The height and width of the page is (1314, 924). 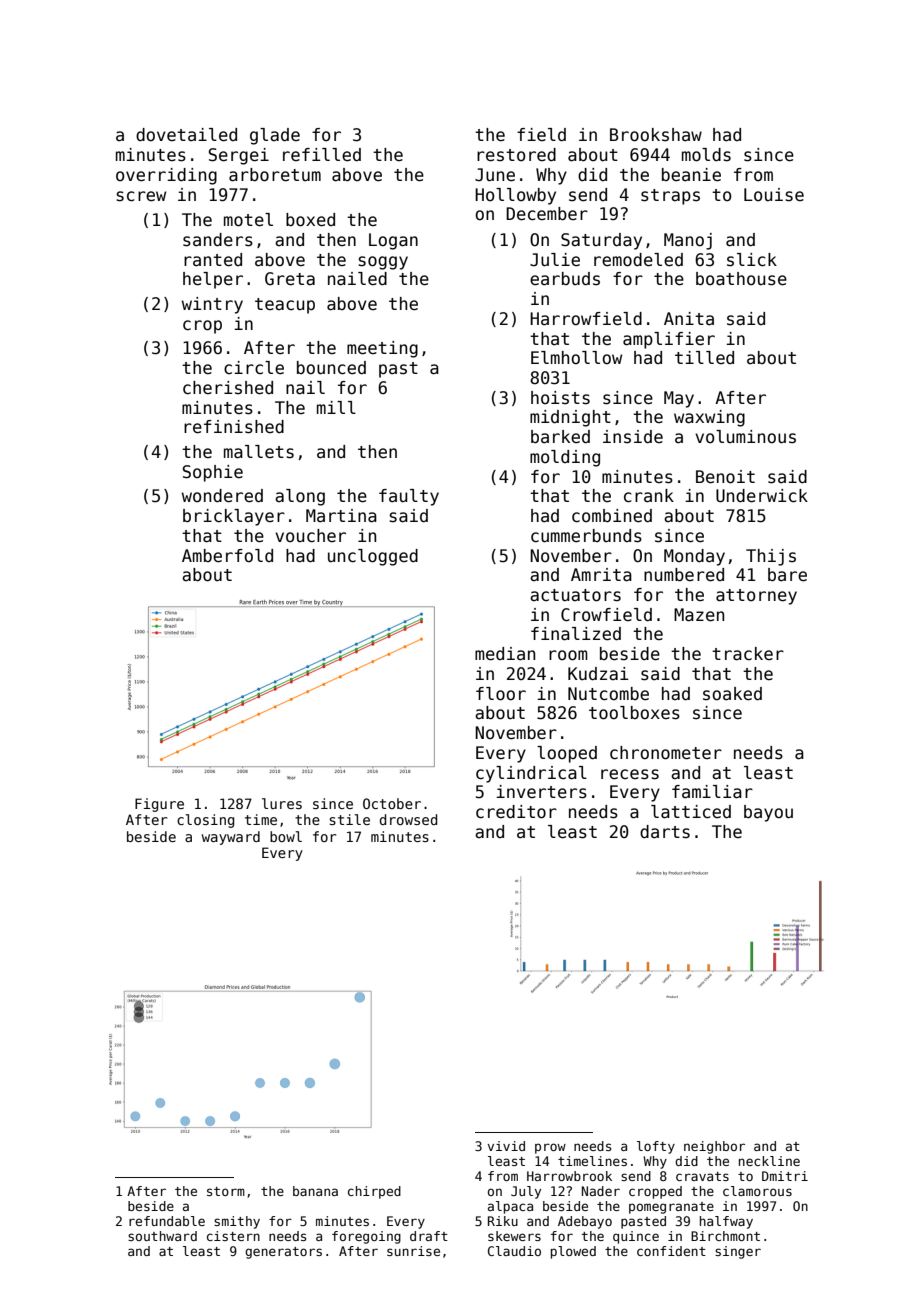 What do you see at coordinates (159, 805) in the page?
I see `Figure` at bounding box center [159, 805].
